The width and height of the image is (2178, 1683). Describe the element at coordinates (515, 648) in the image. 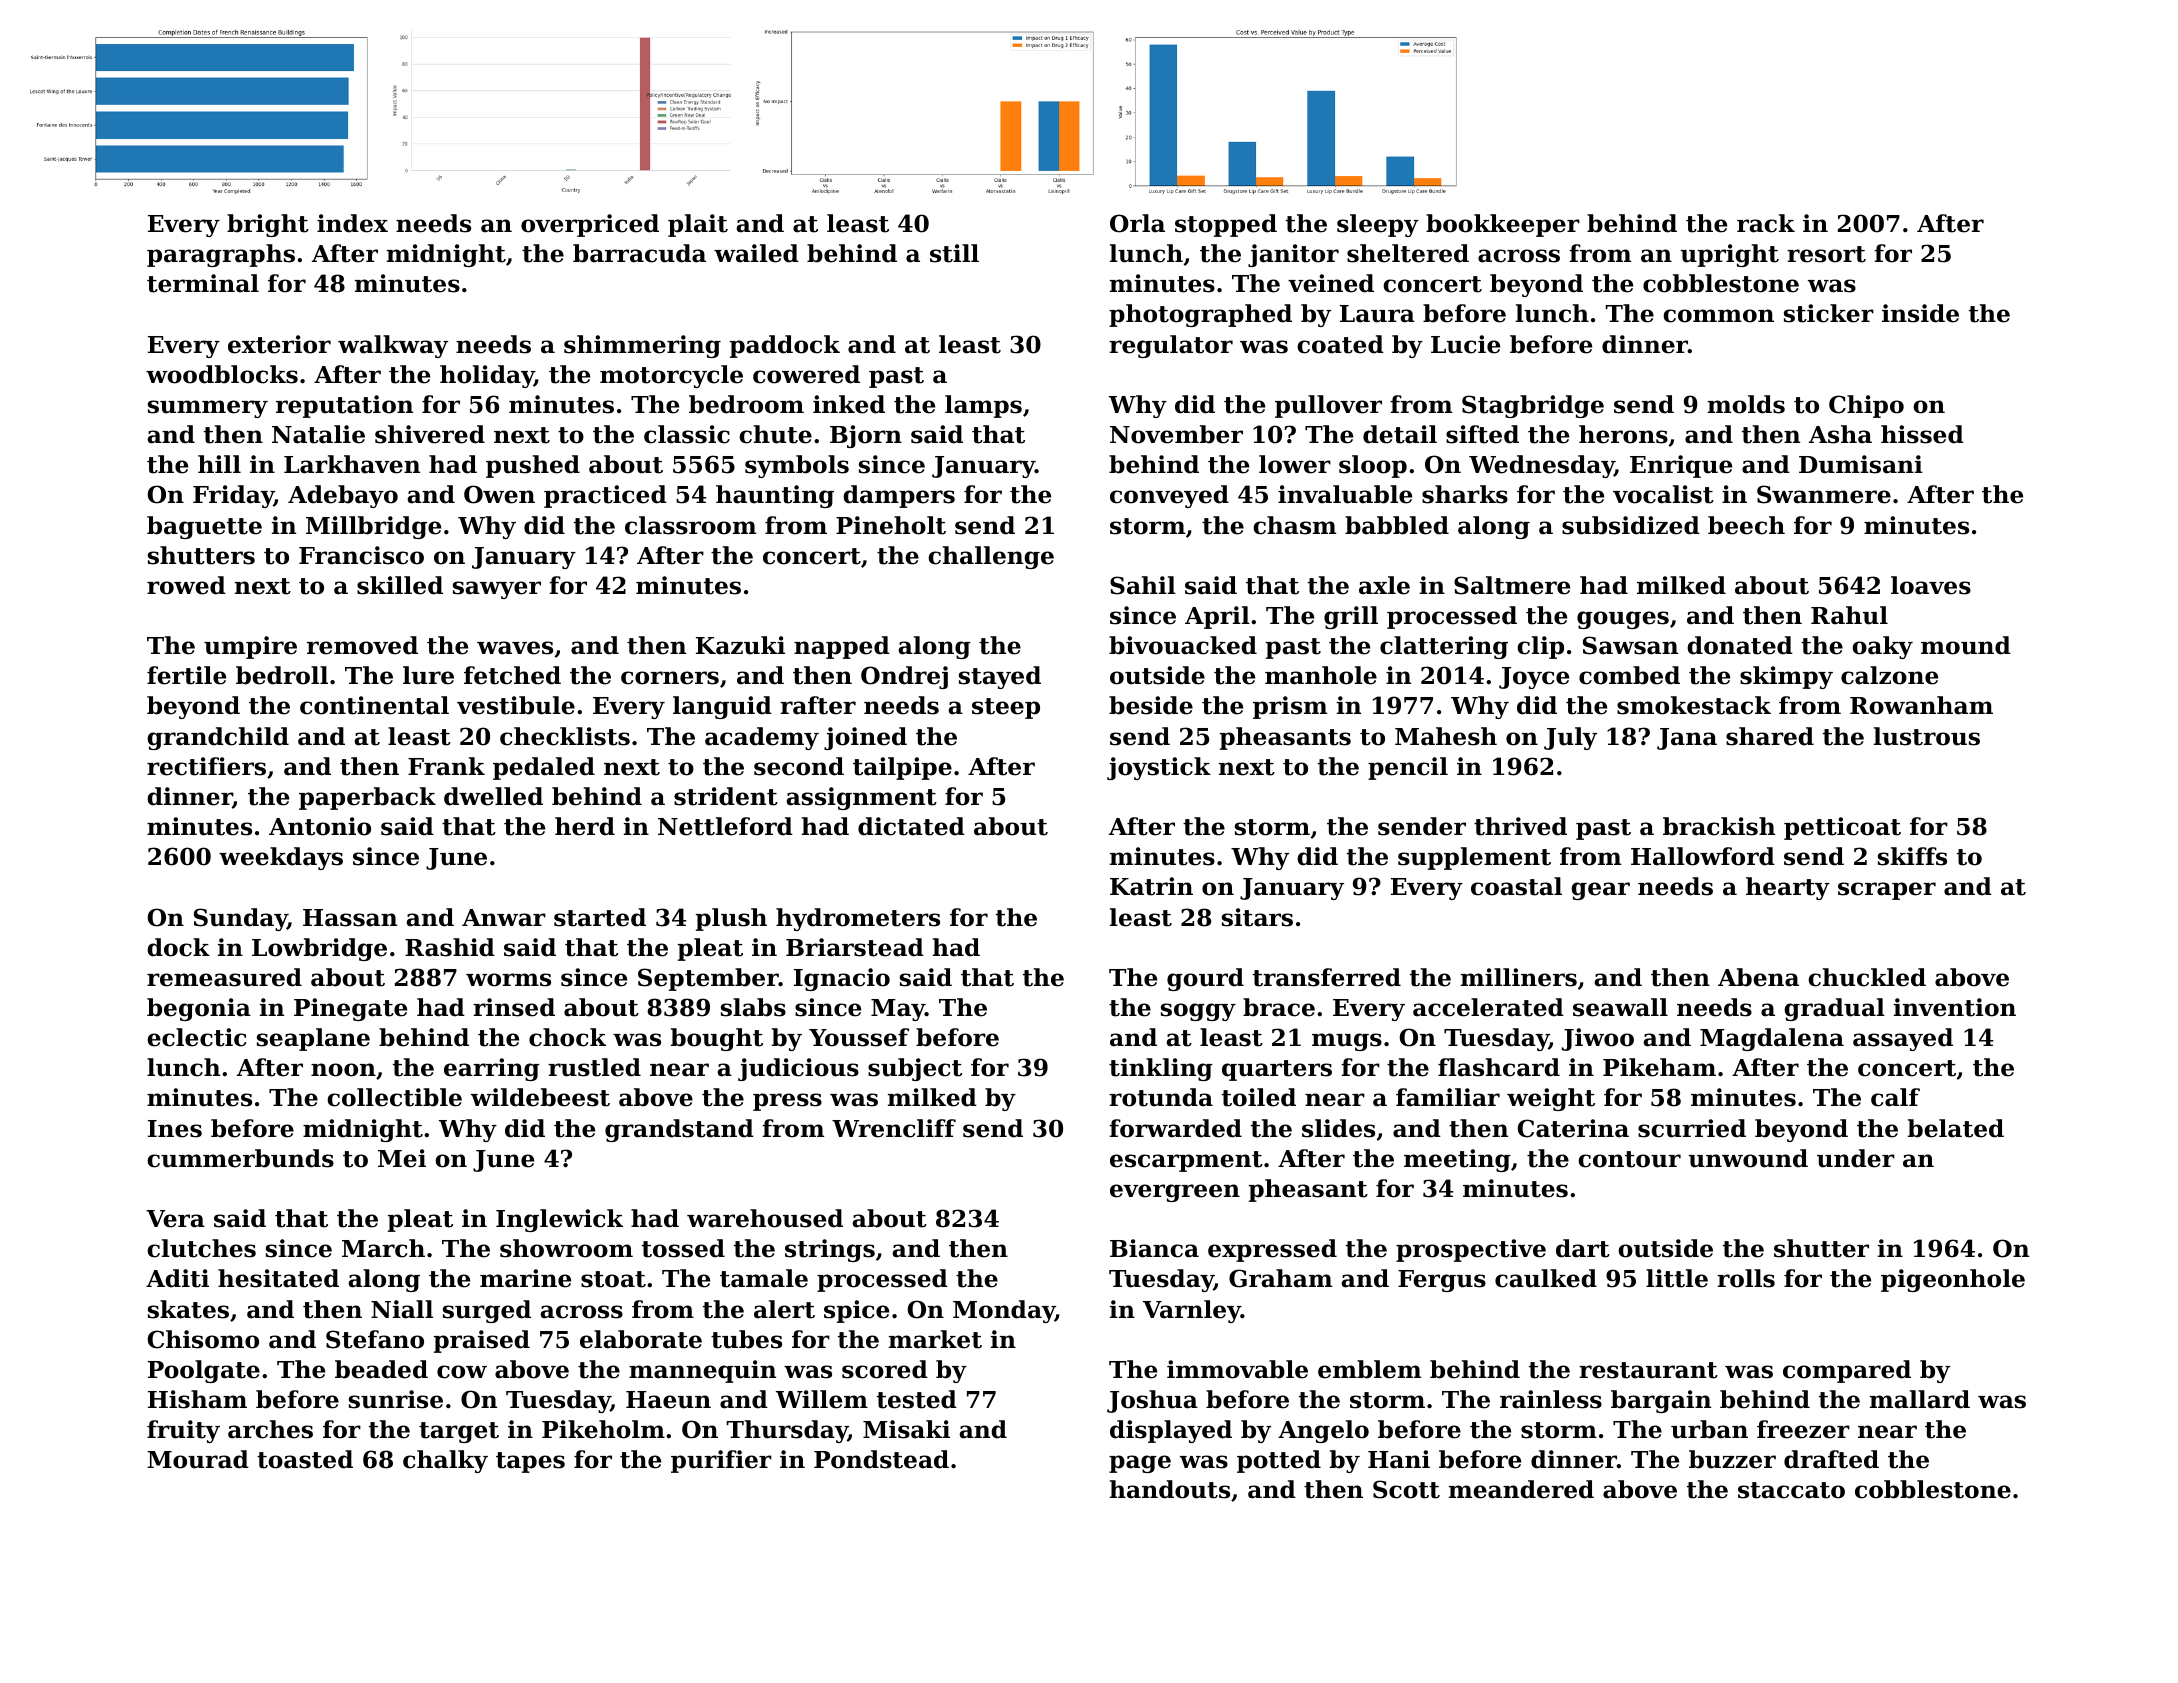

I see `waves` at that location.
